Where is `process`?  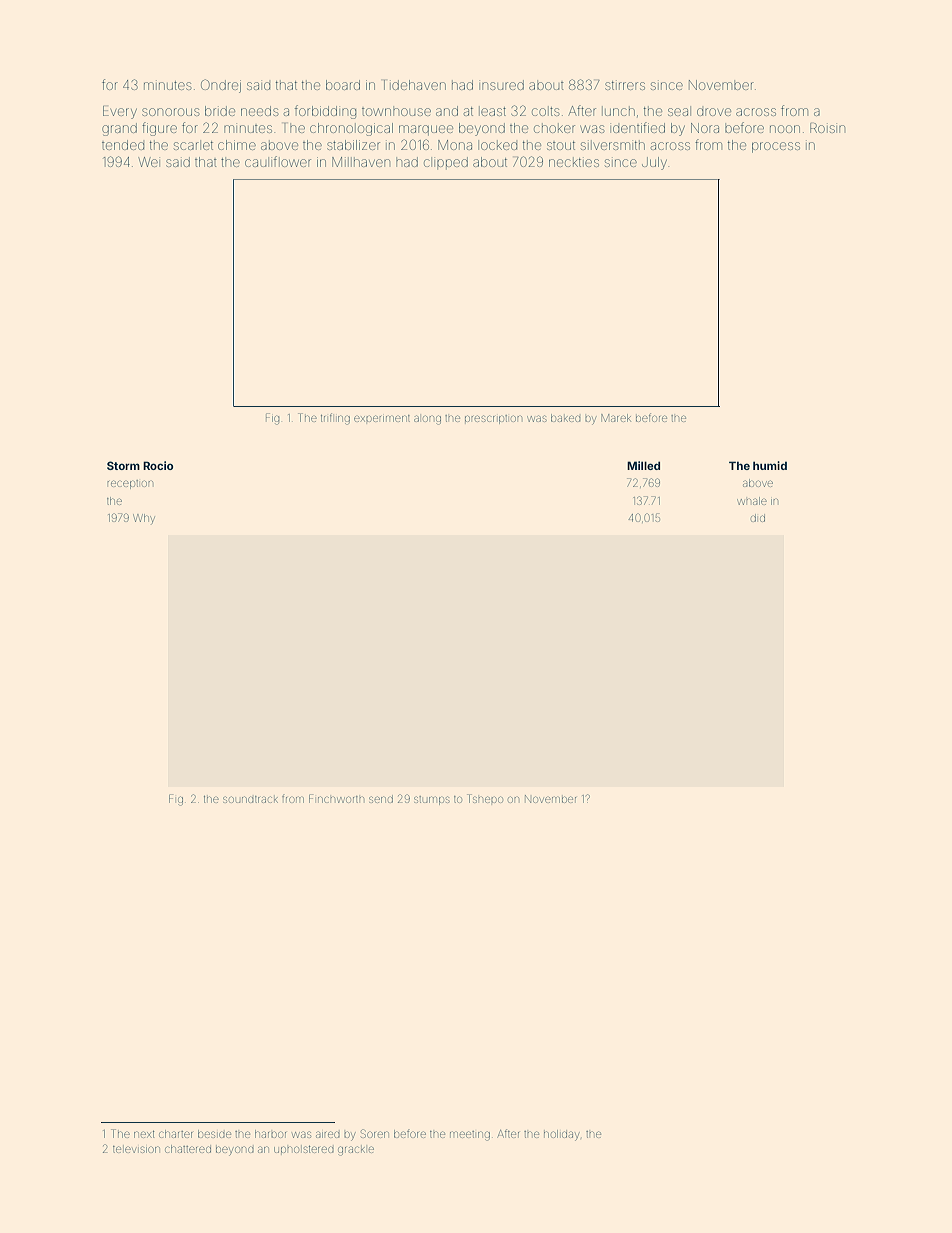 process is located at coordinates (776, 147).
